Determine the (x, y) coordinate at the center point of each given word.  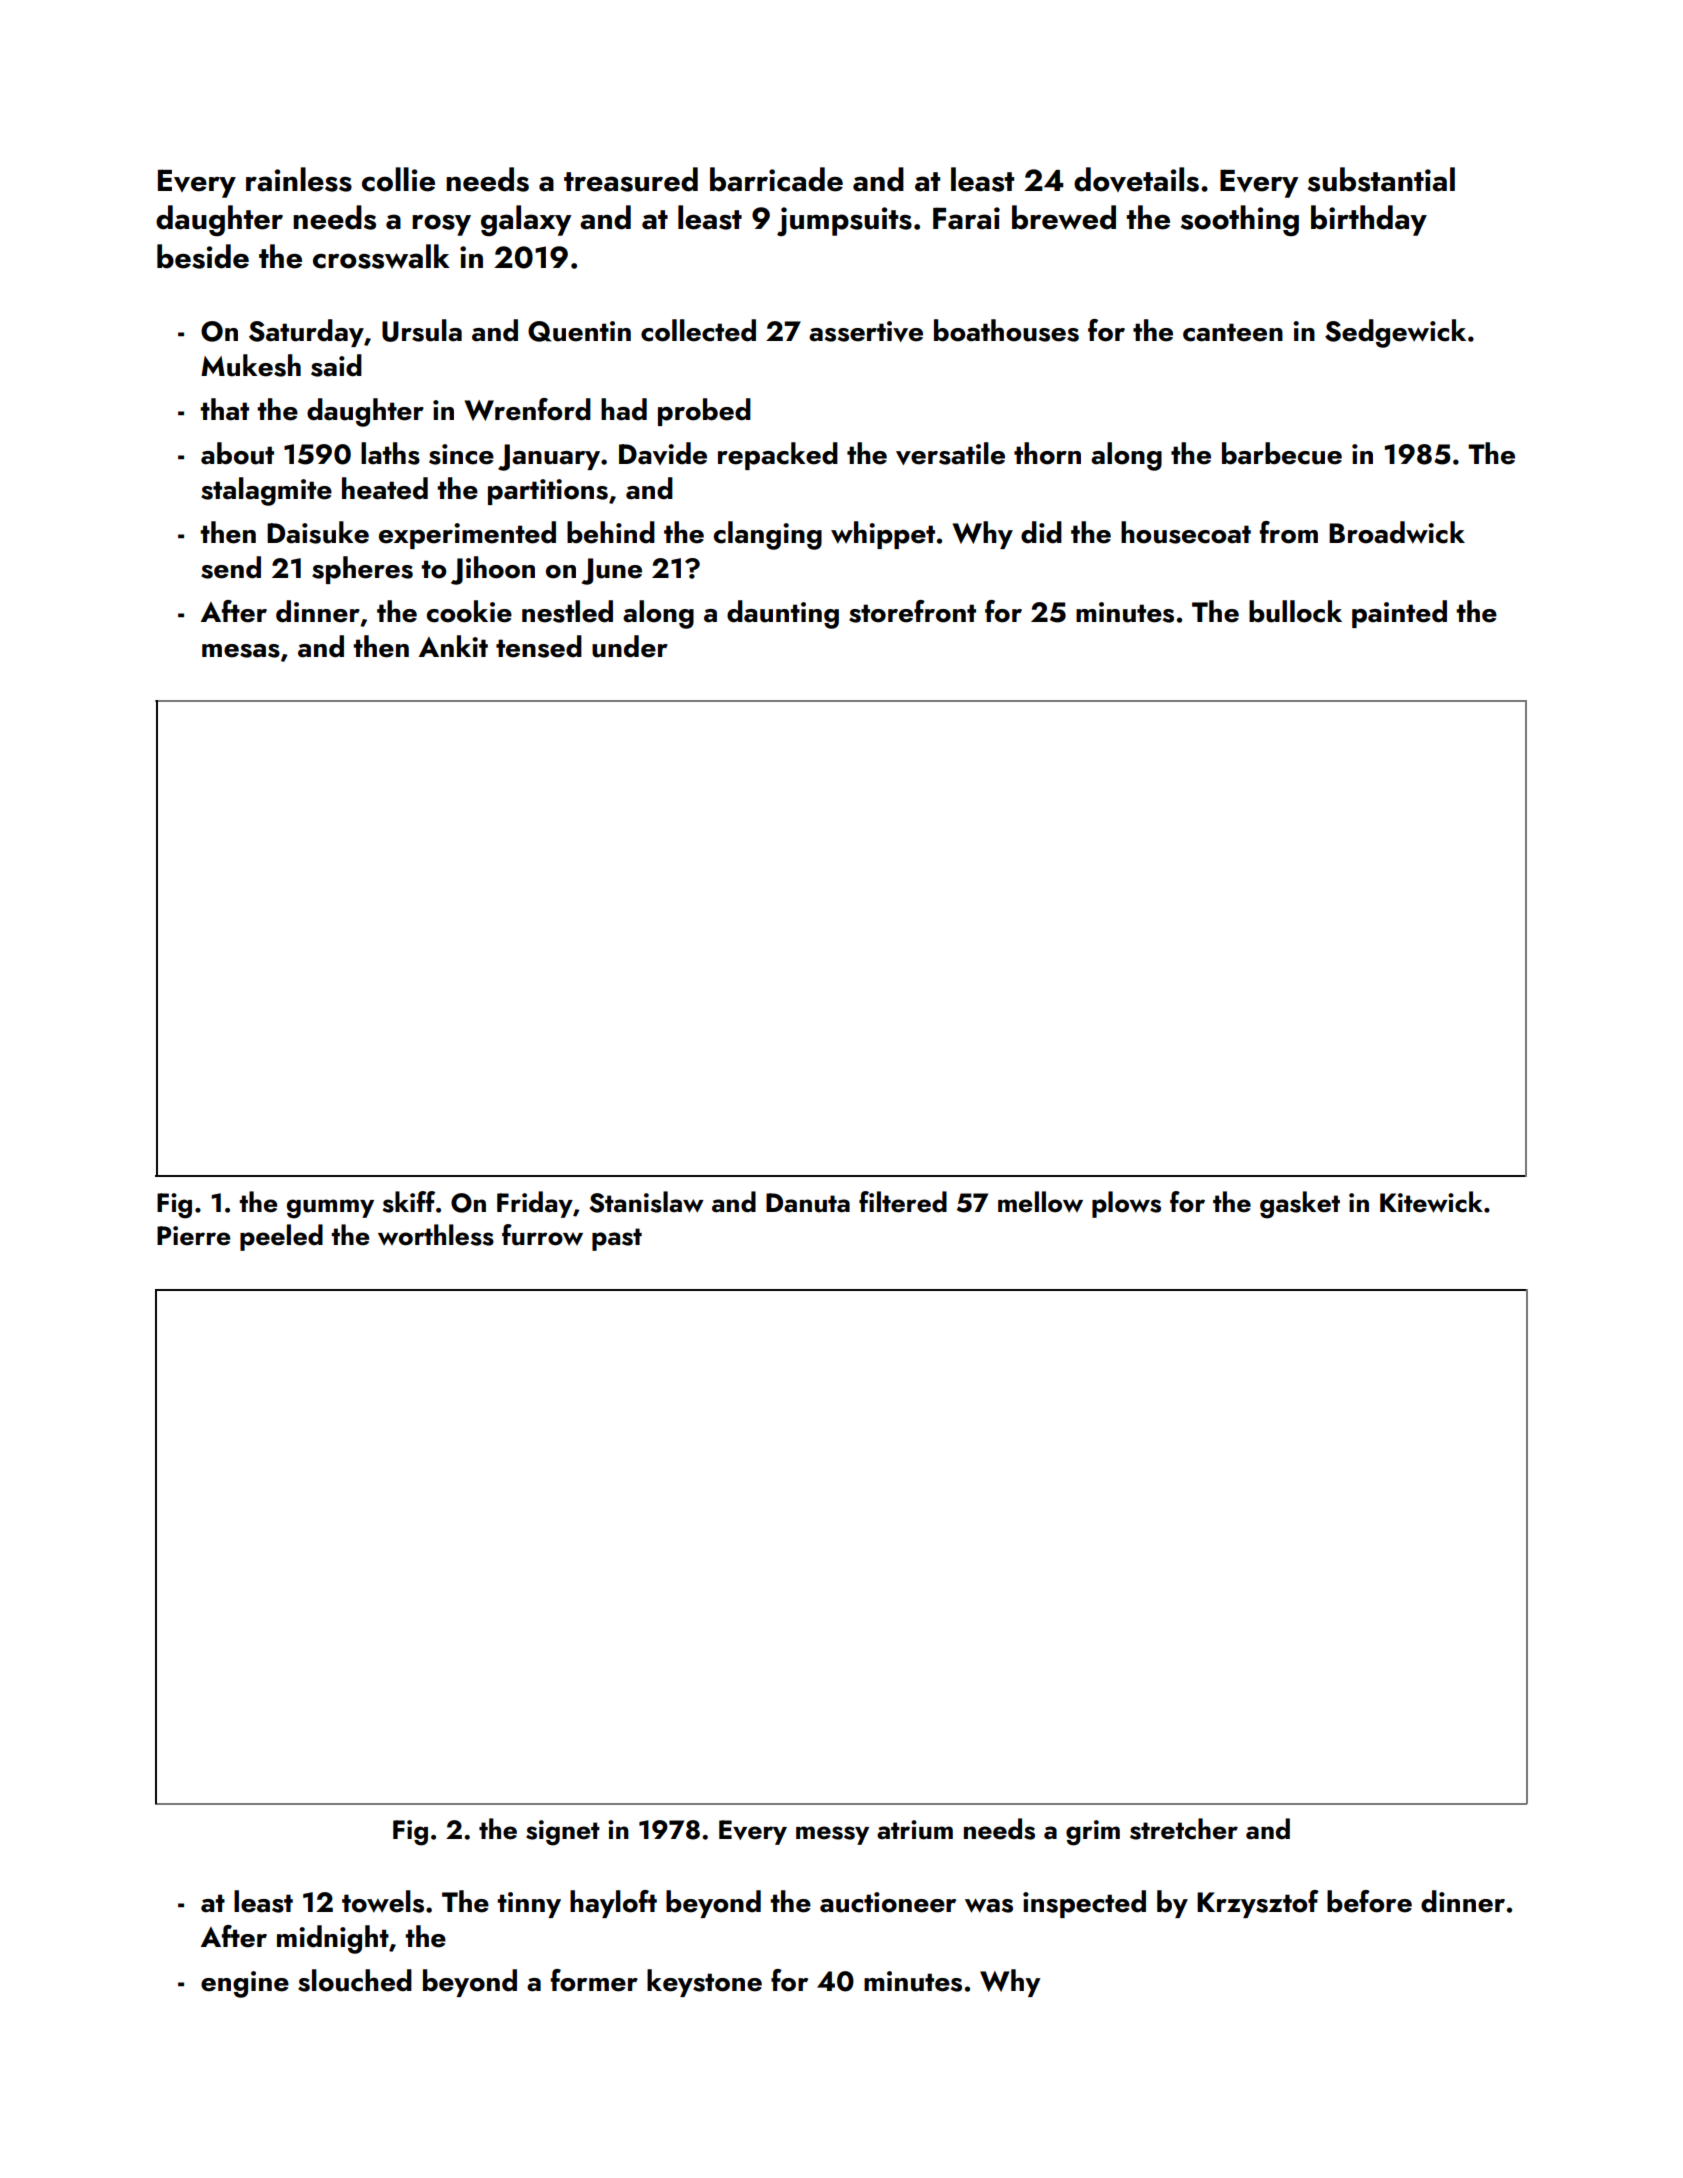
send (231, 567)
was (989, 1905)
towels (383, 1901)
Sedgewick (1395, 333)
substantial (1381, 179)
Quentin (579, 331)
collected (698, 330)
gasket (1300, 1205)
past (617, 1239)
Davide (663, 453)
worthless (436, 1235)
